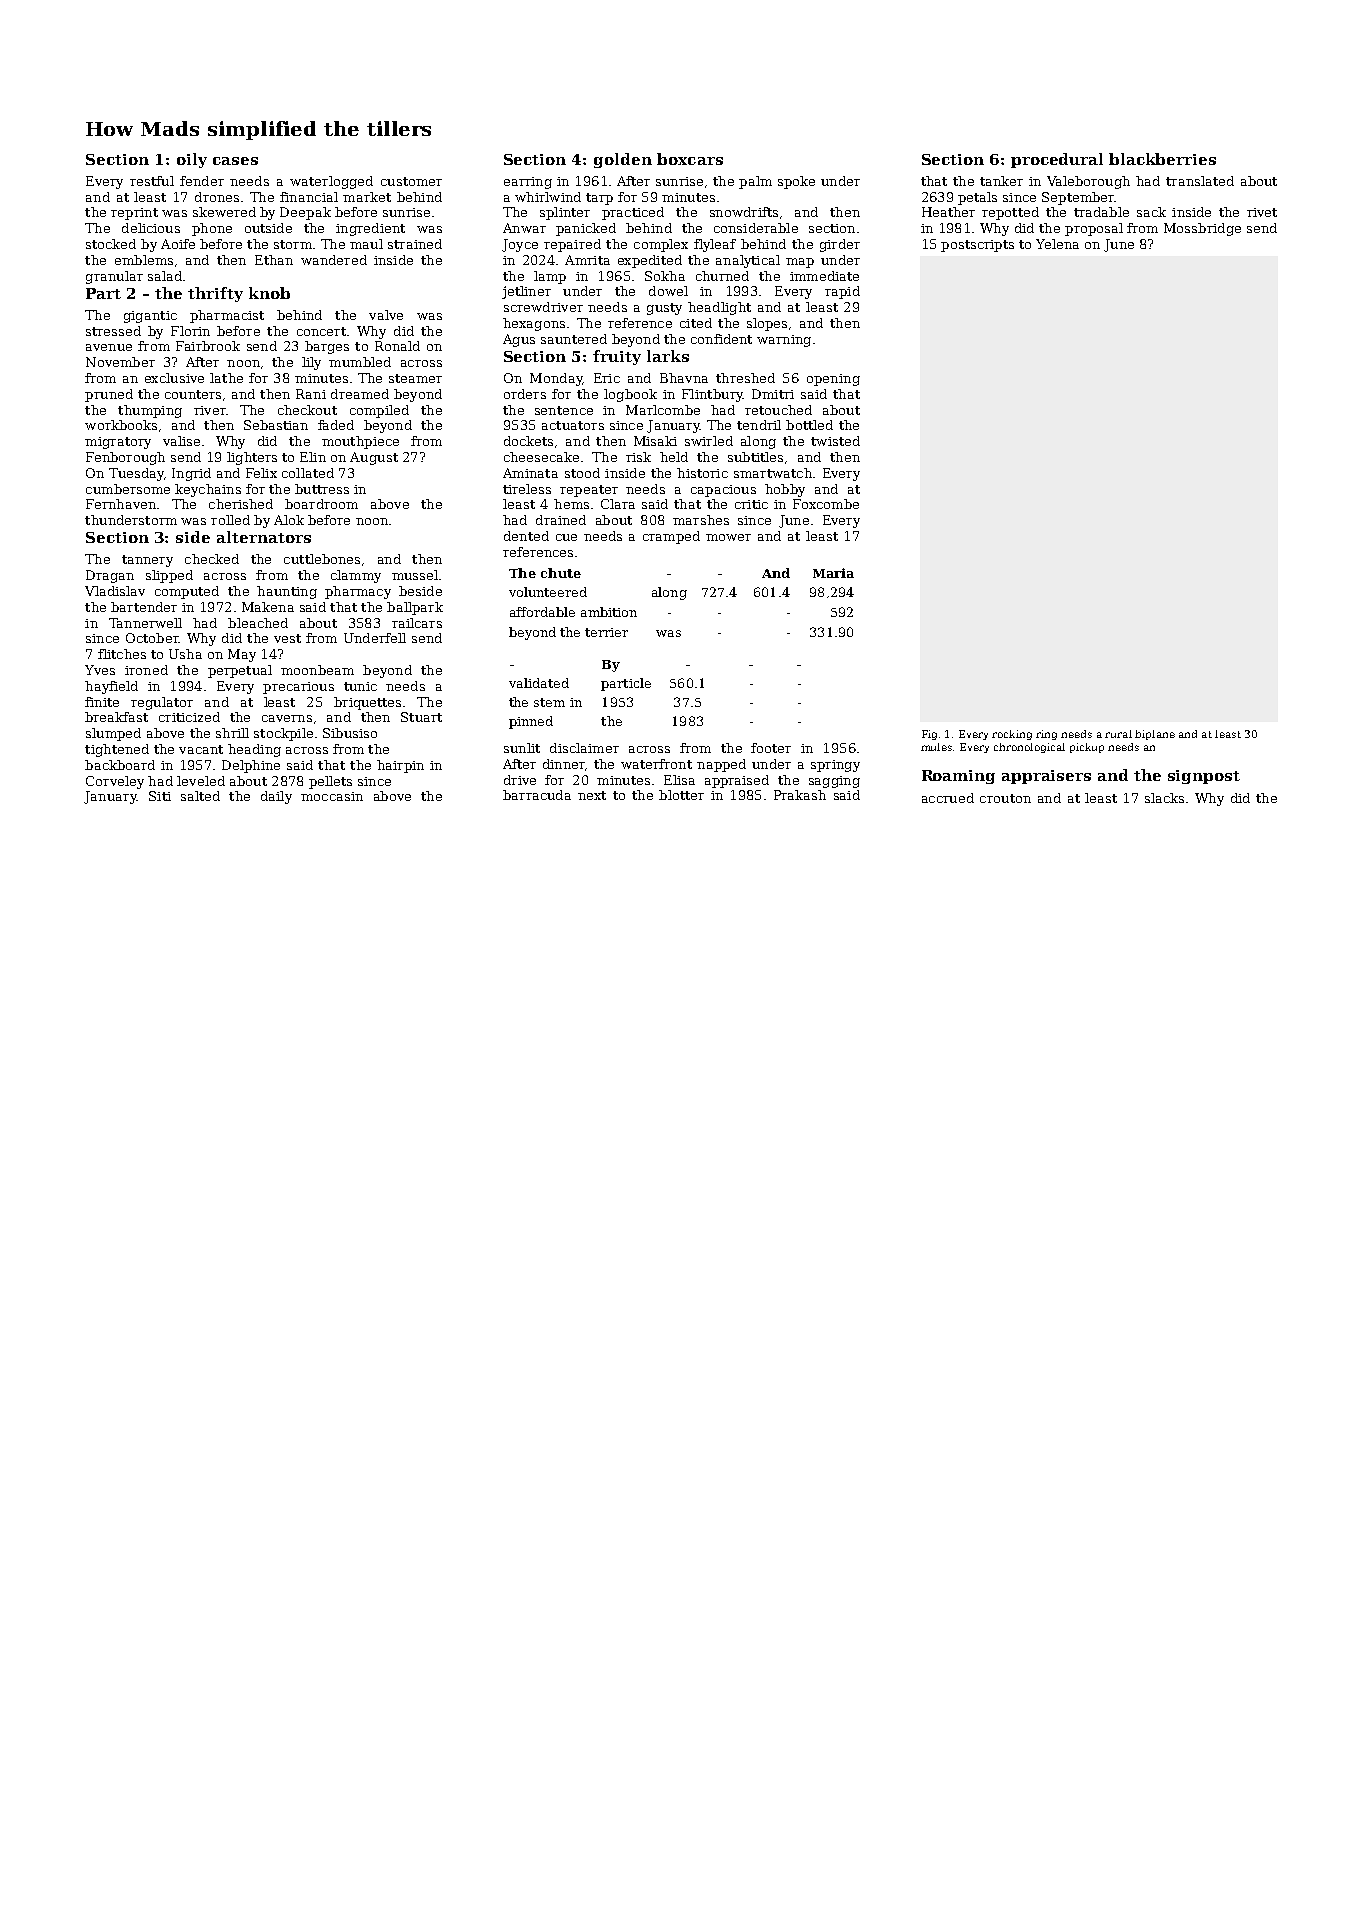 This image has height=1927, width=1363. What do you see at coordinates (948, 212) in the image?
I see `Heather` at bounding box center [948, 212].
